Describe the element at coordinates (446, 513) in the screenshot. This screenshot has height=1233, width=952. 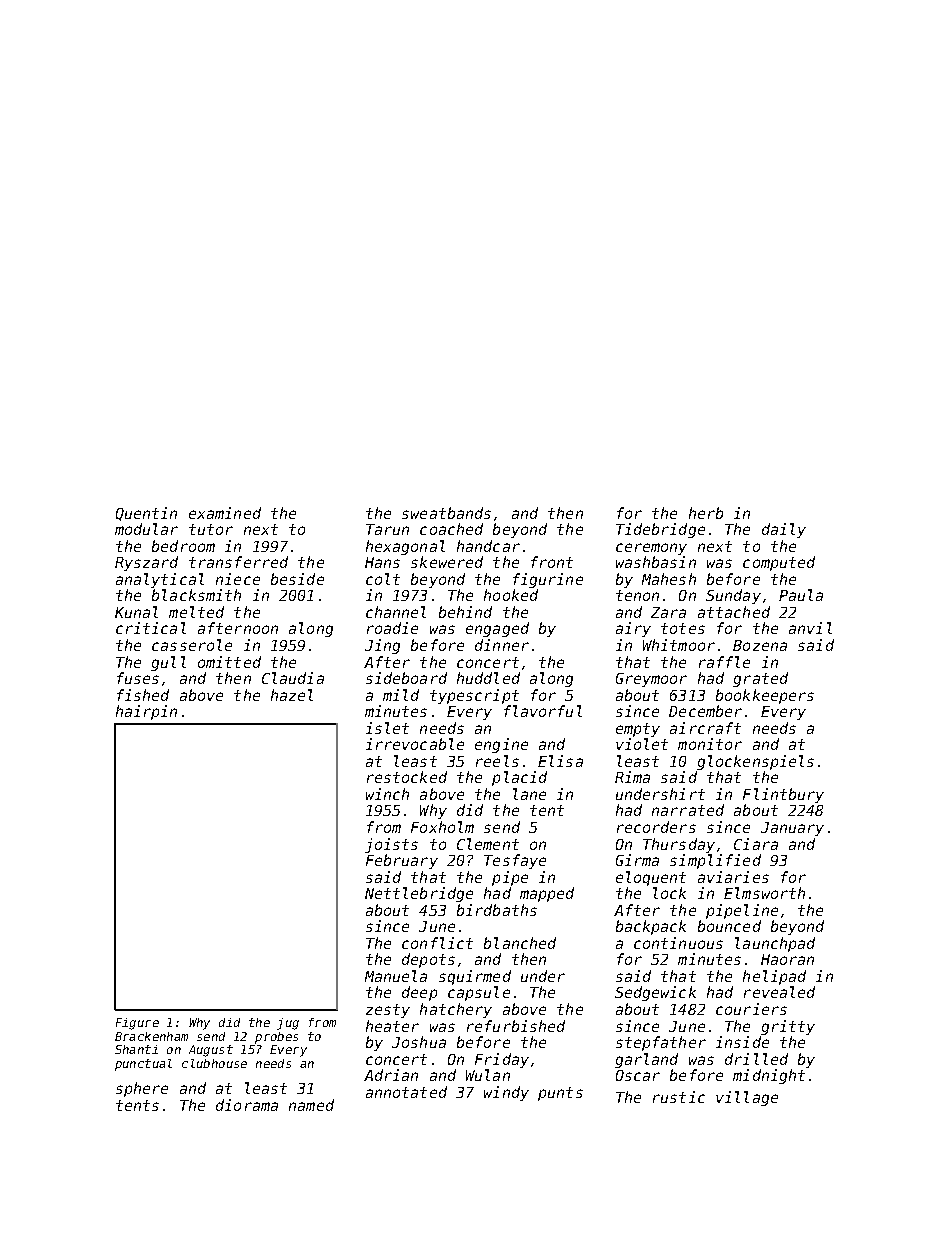
I see `sweatbands` at that location.
